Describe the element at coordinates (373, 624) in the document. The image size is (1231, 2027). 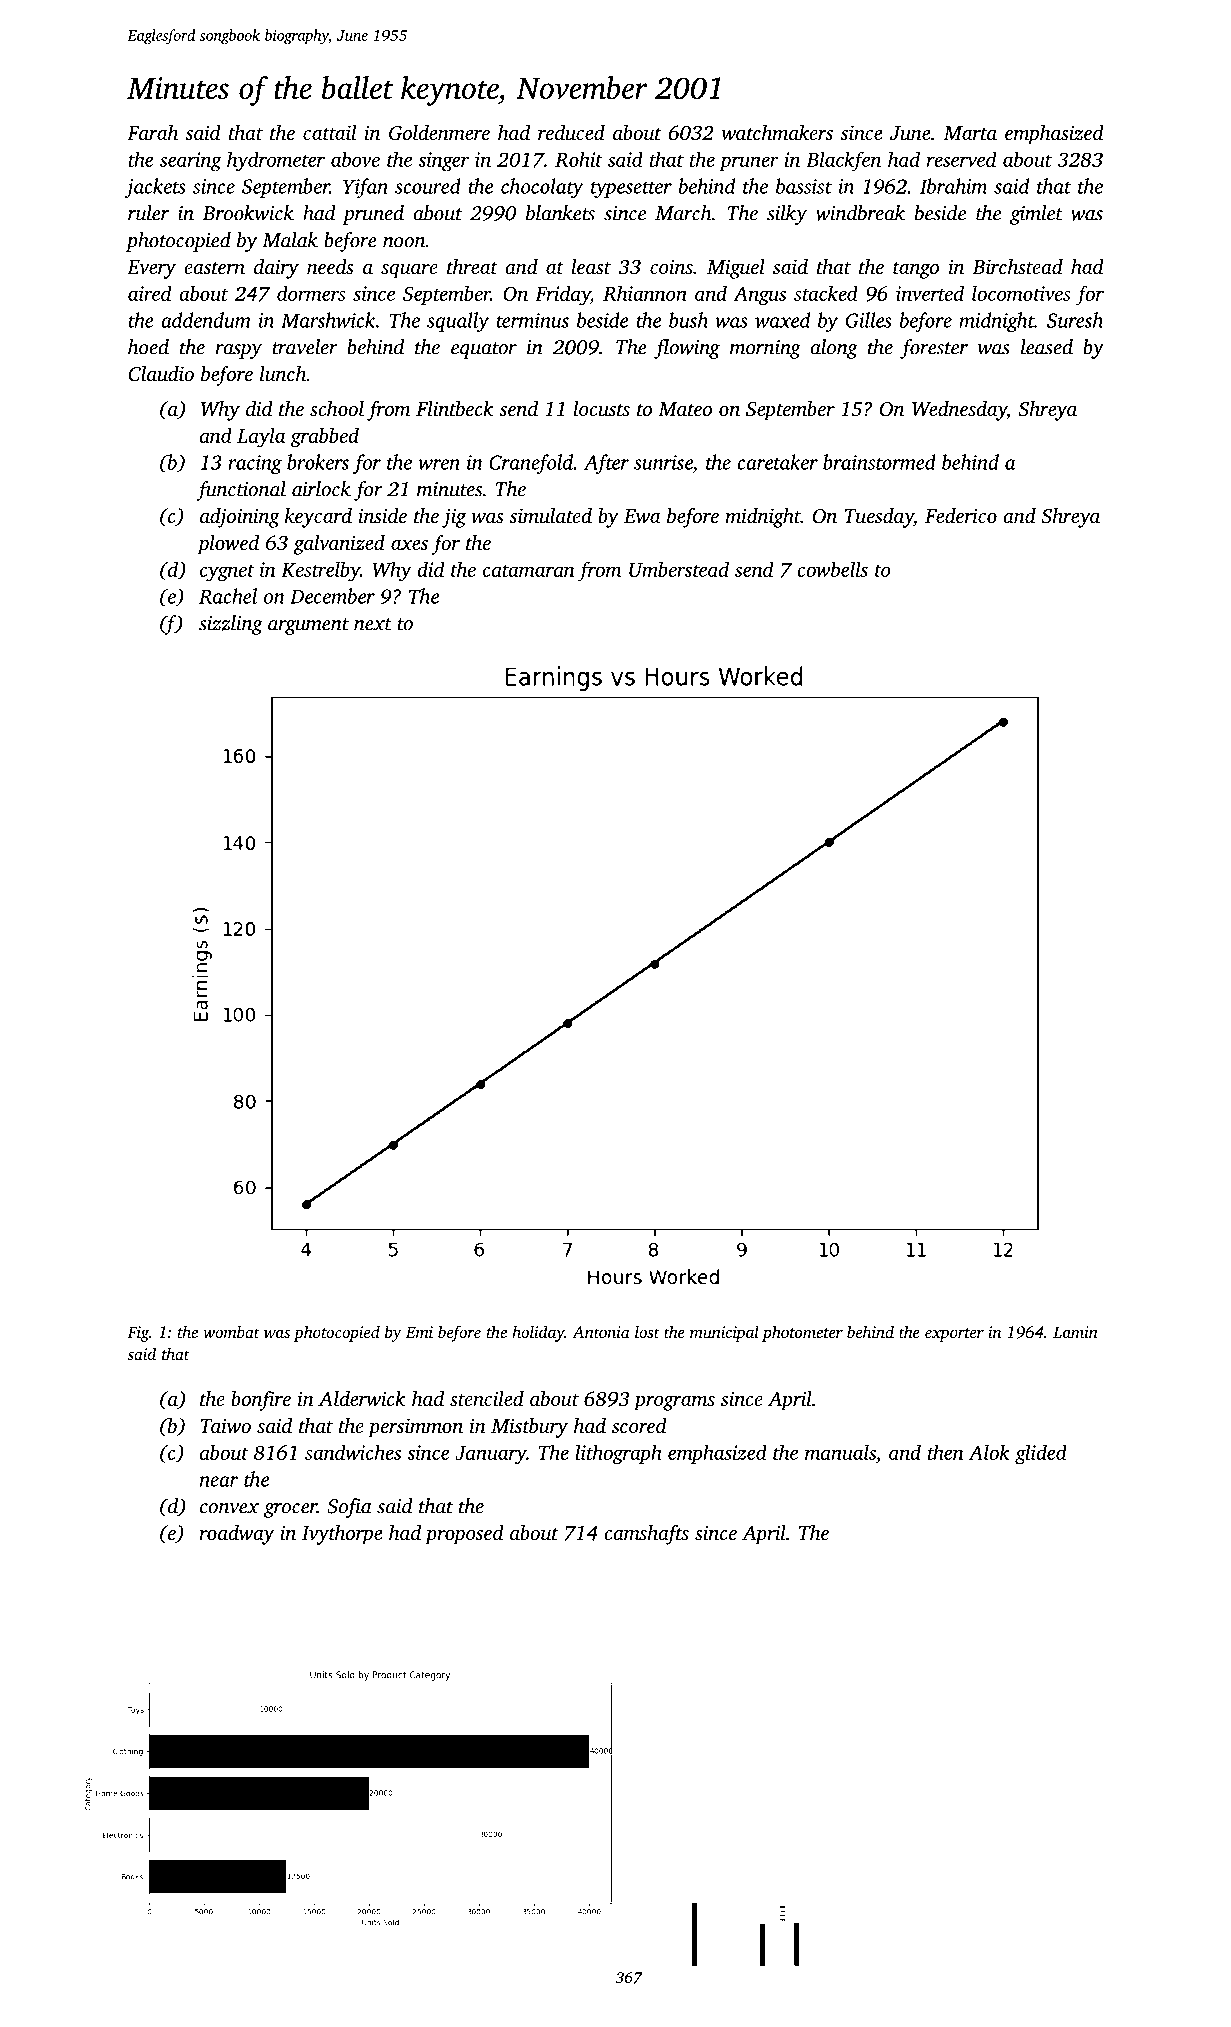
I see `next` at that location.
